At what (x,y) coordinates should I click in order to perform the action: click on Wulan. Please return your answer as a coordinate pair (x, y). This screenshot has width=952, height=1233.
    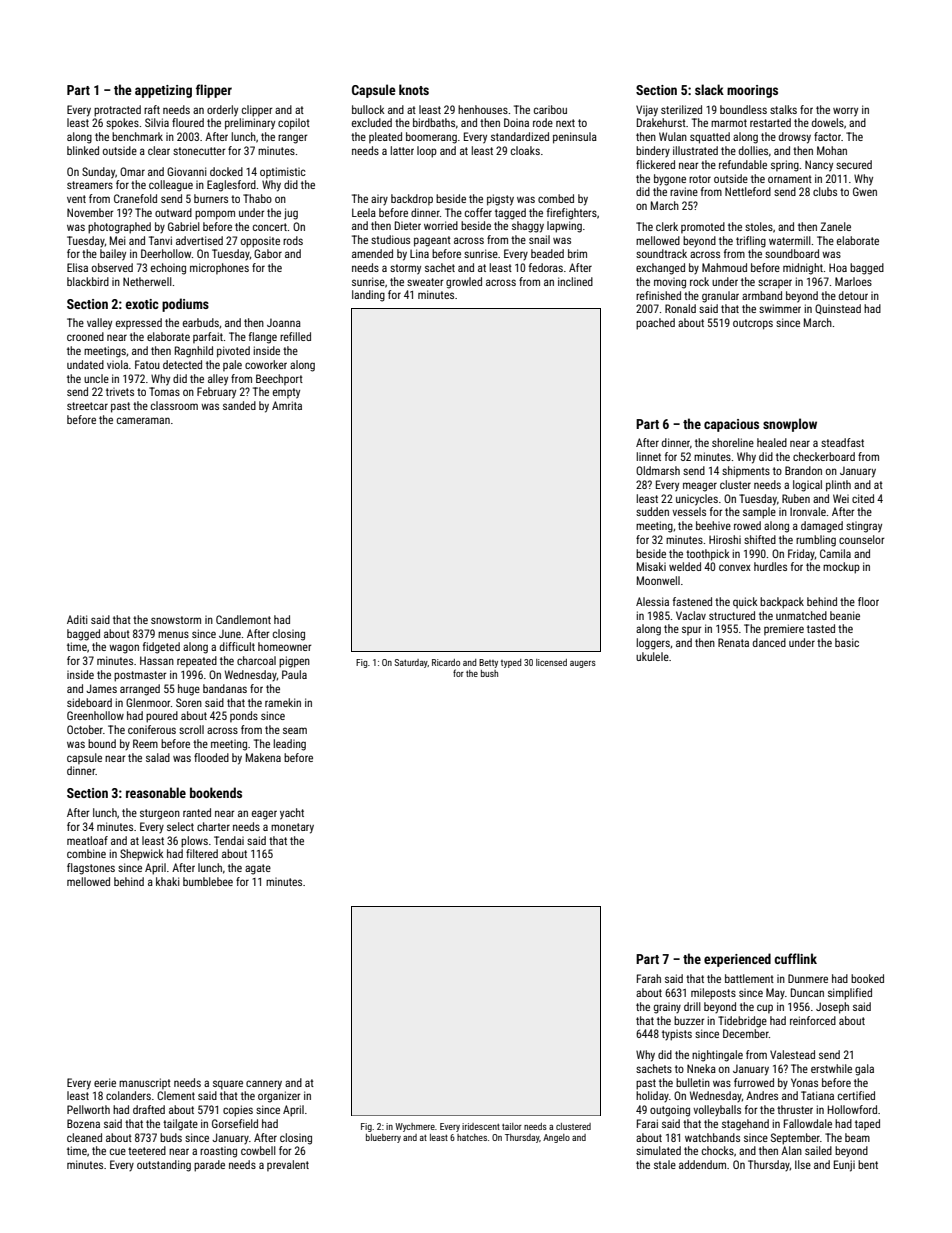
    Looking at the image, I should click on (673, 136).
